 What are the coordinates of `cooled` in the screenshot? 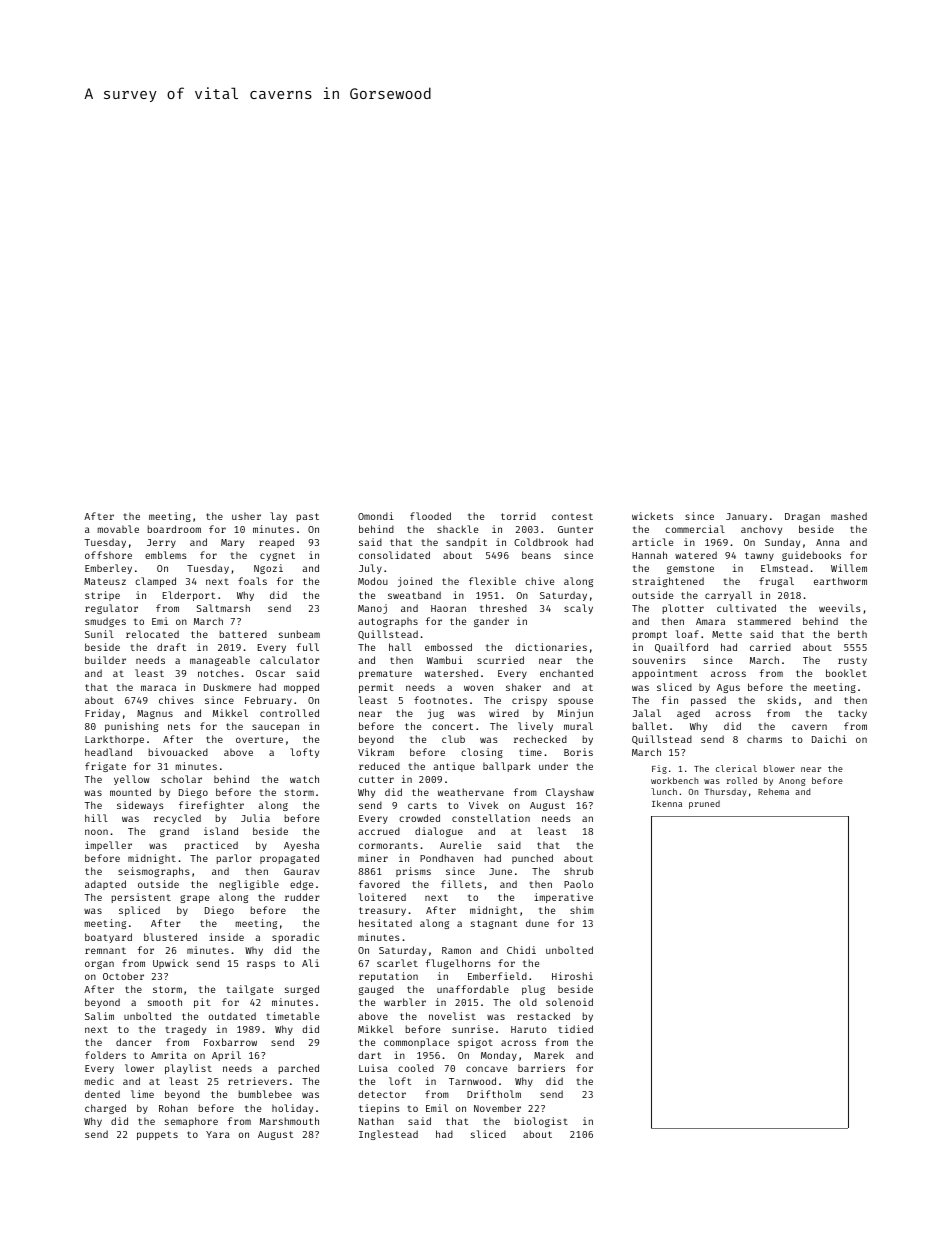 It's located at (416, 1068).
